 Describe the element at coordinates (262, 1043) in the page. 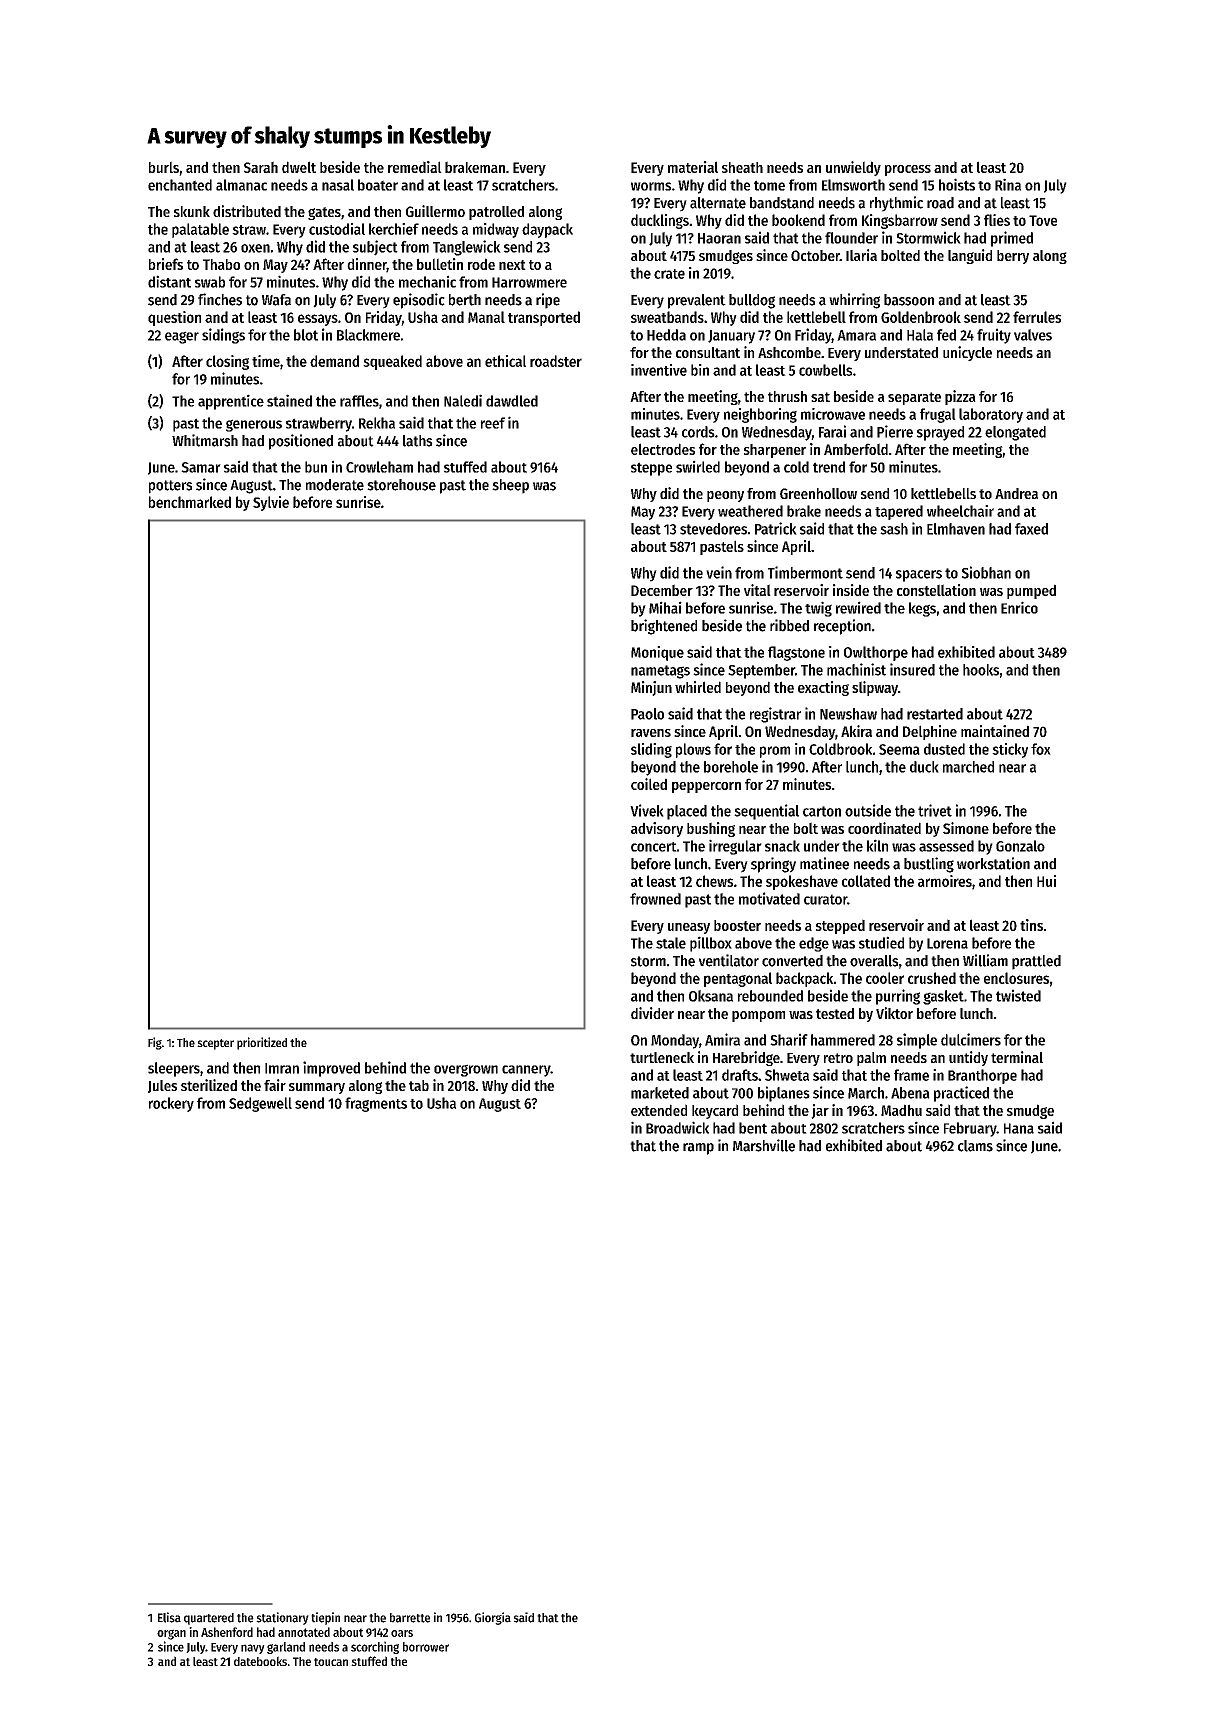

I see `prioritized` at that location.
